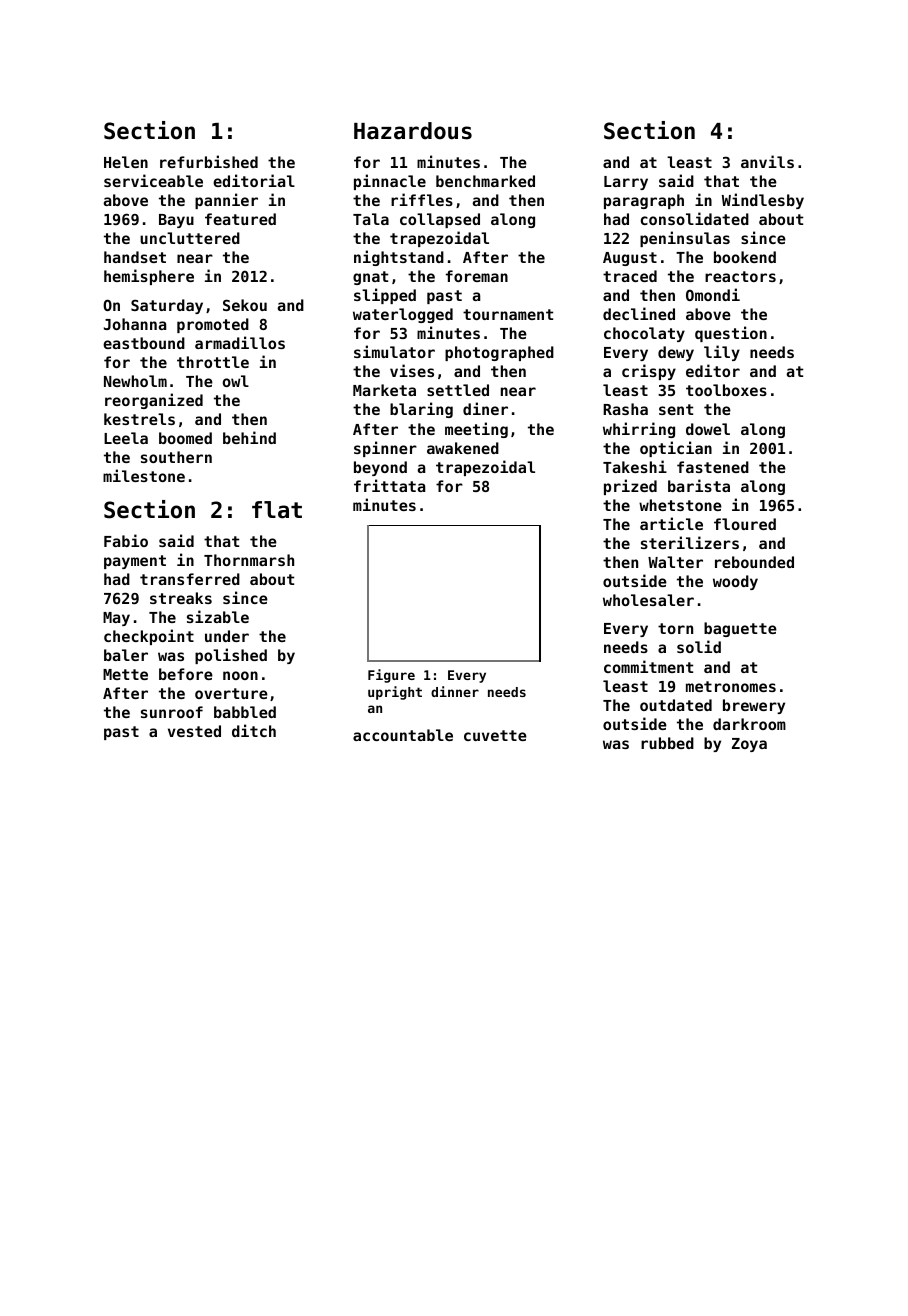 This image has width=908, height=1316. I want to click on cuvette, so click(495, 735).
